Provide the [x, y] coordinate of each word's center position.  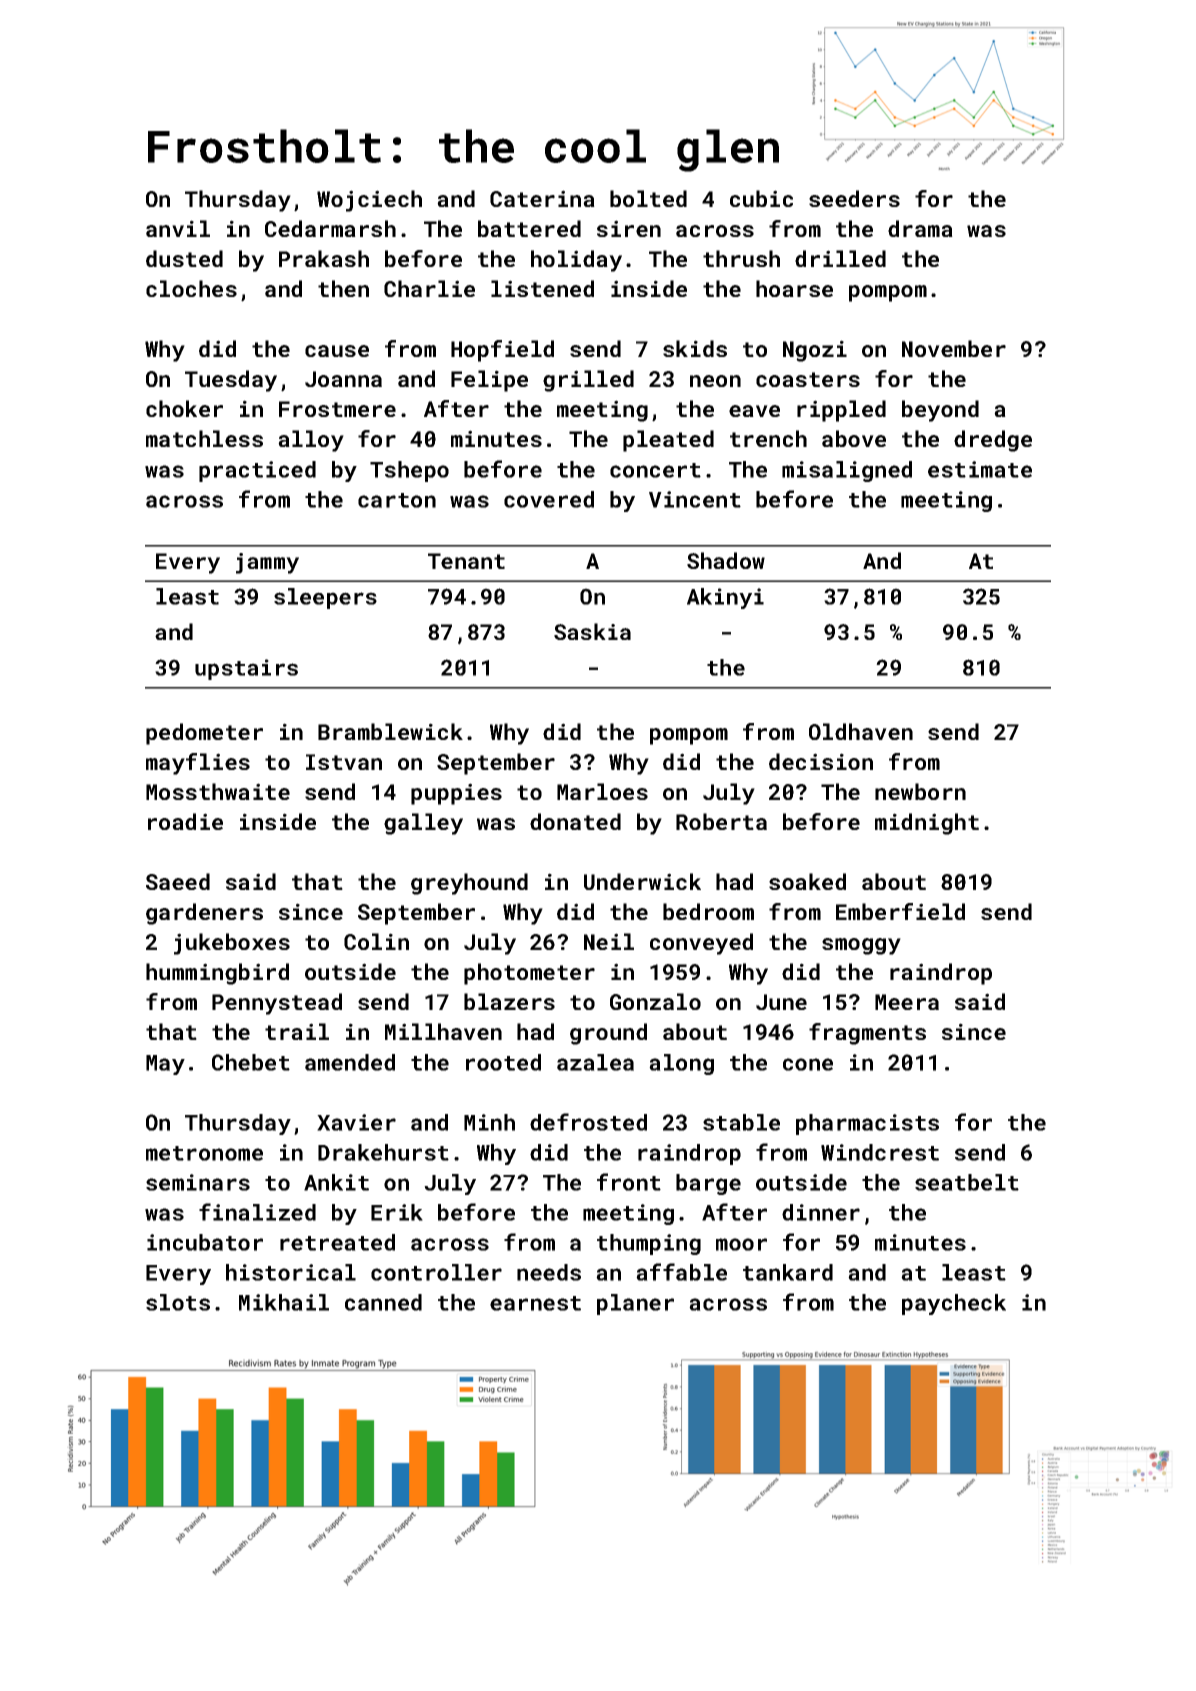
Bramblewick [390, 731]
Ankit [336, 1182]
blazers [509, 1001]
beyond [940, 411]
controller [436, 1272]
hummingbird [217, 974]
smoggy [861, 946]
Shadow [726, 560]
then [343, 288]
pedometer [204, 734]
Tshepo [409, 471]
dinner [821, 1212]
